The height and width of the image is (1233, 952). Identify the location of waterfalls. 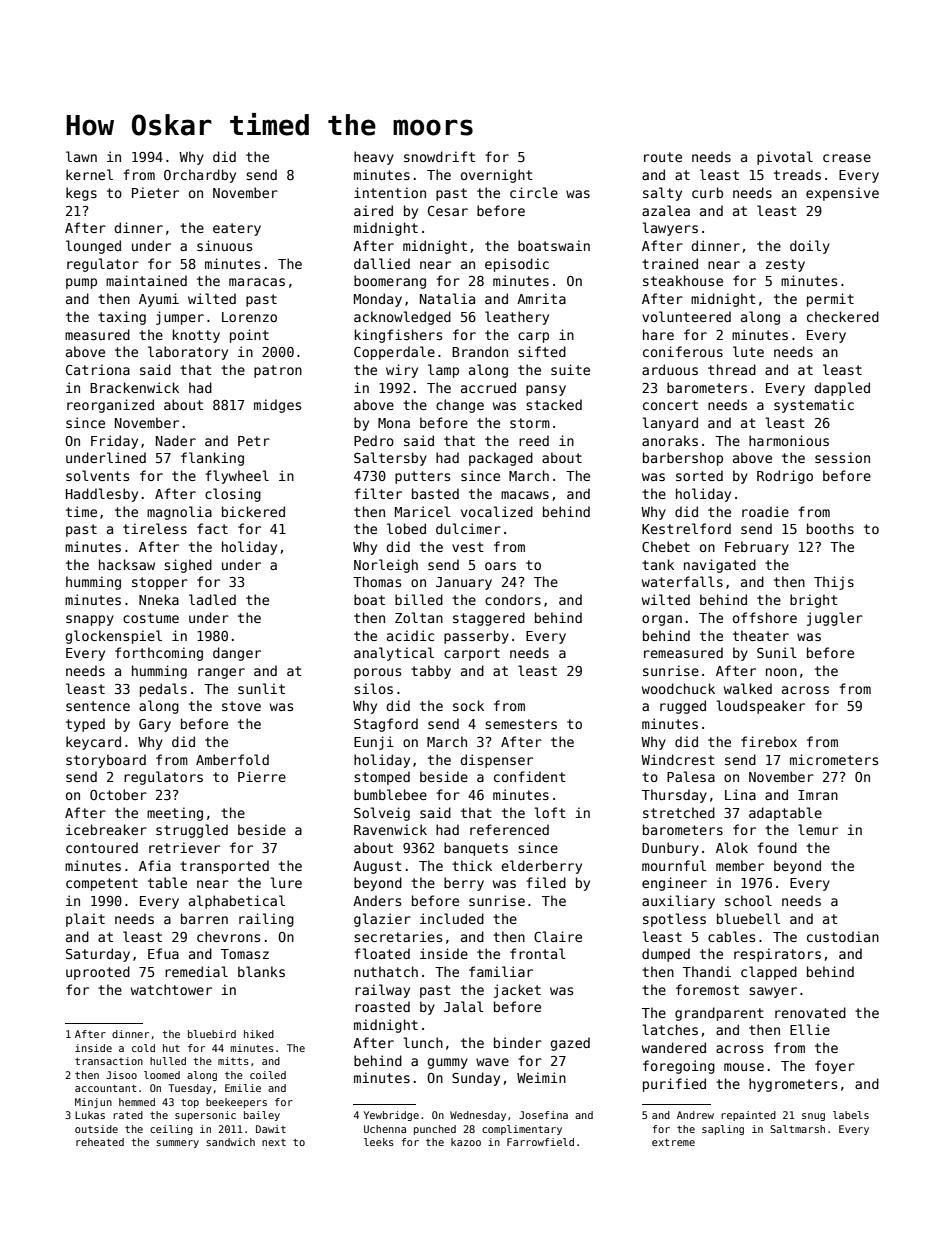
(682, 581).
